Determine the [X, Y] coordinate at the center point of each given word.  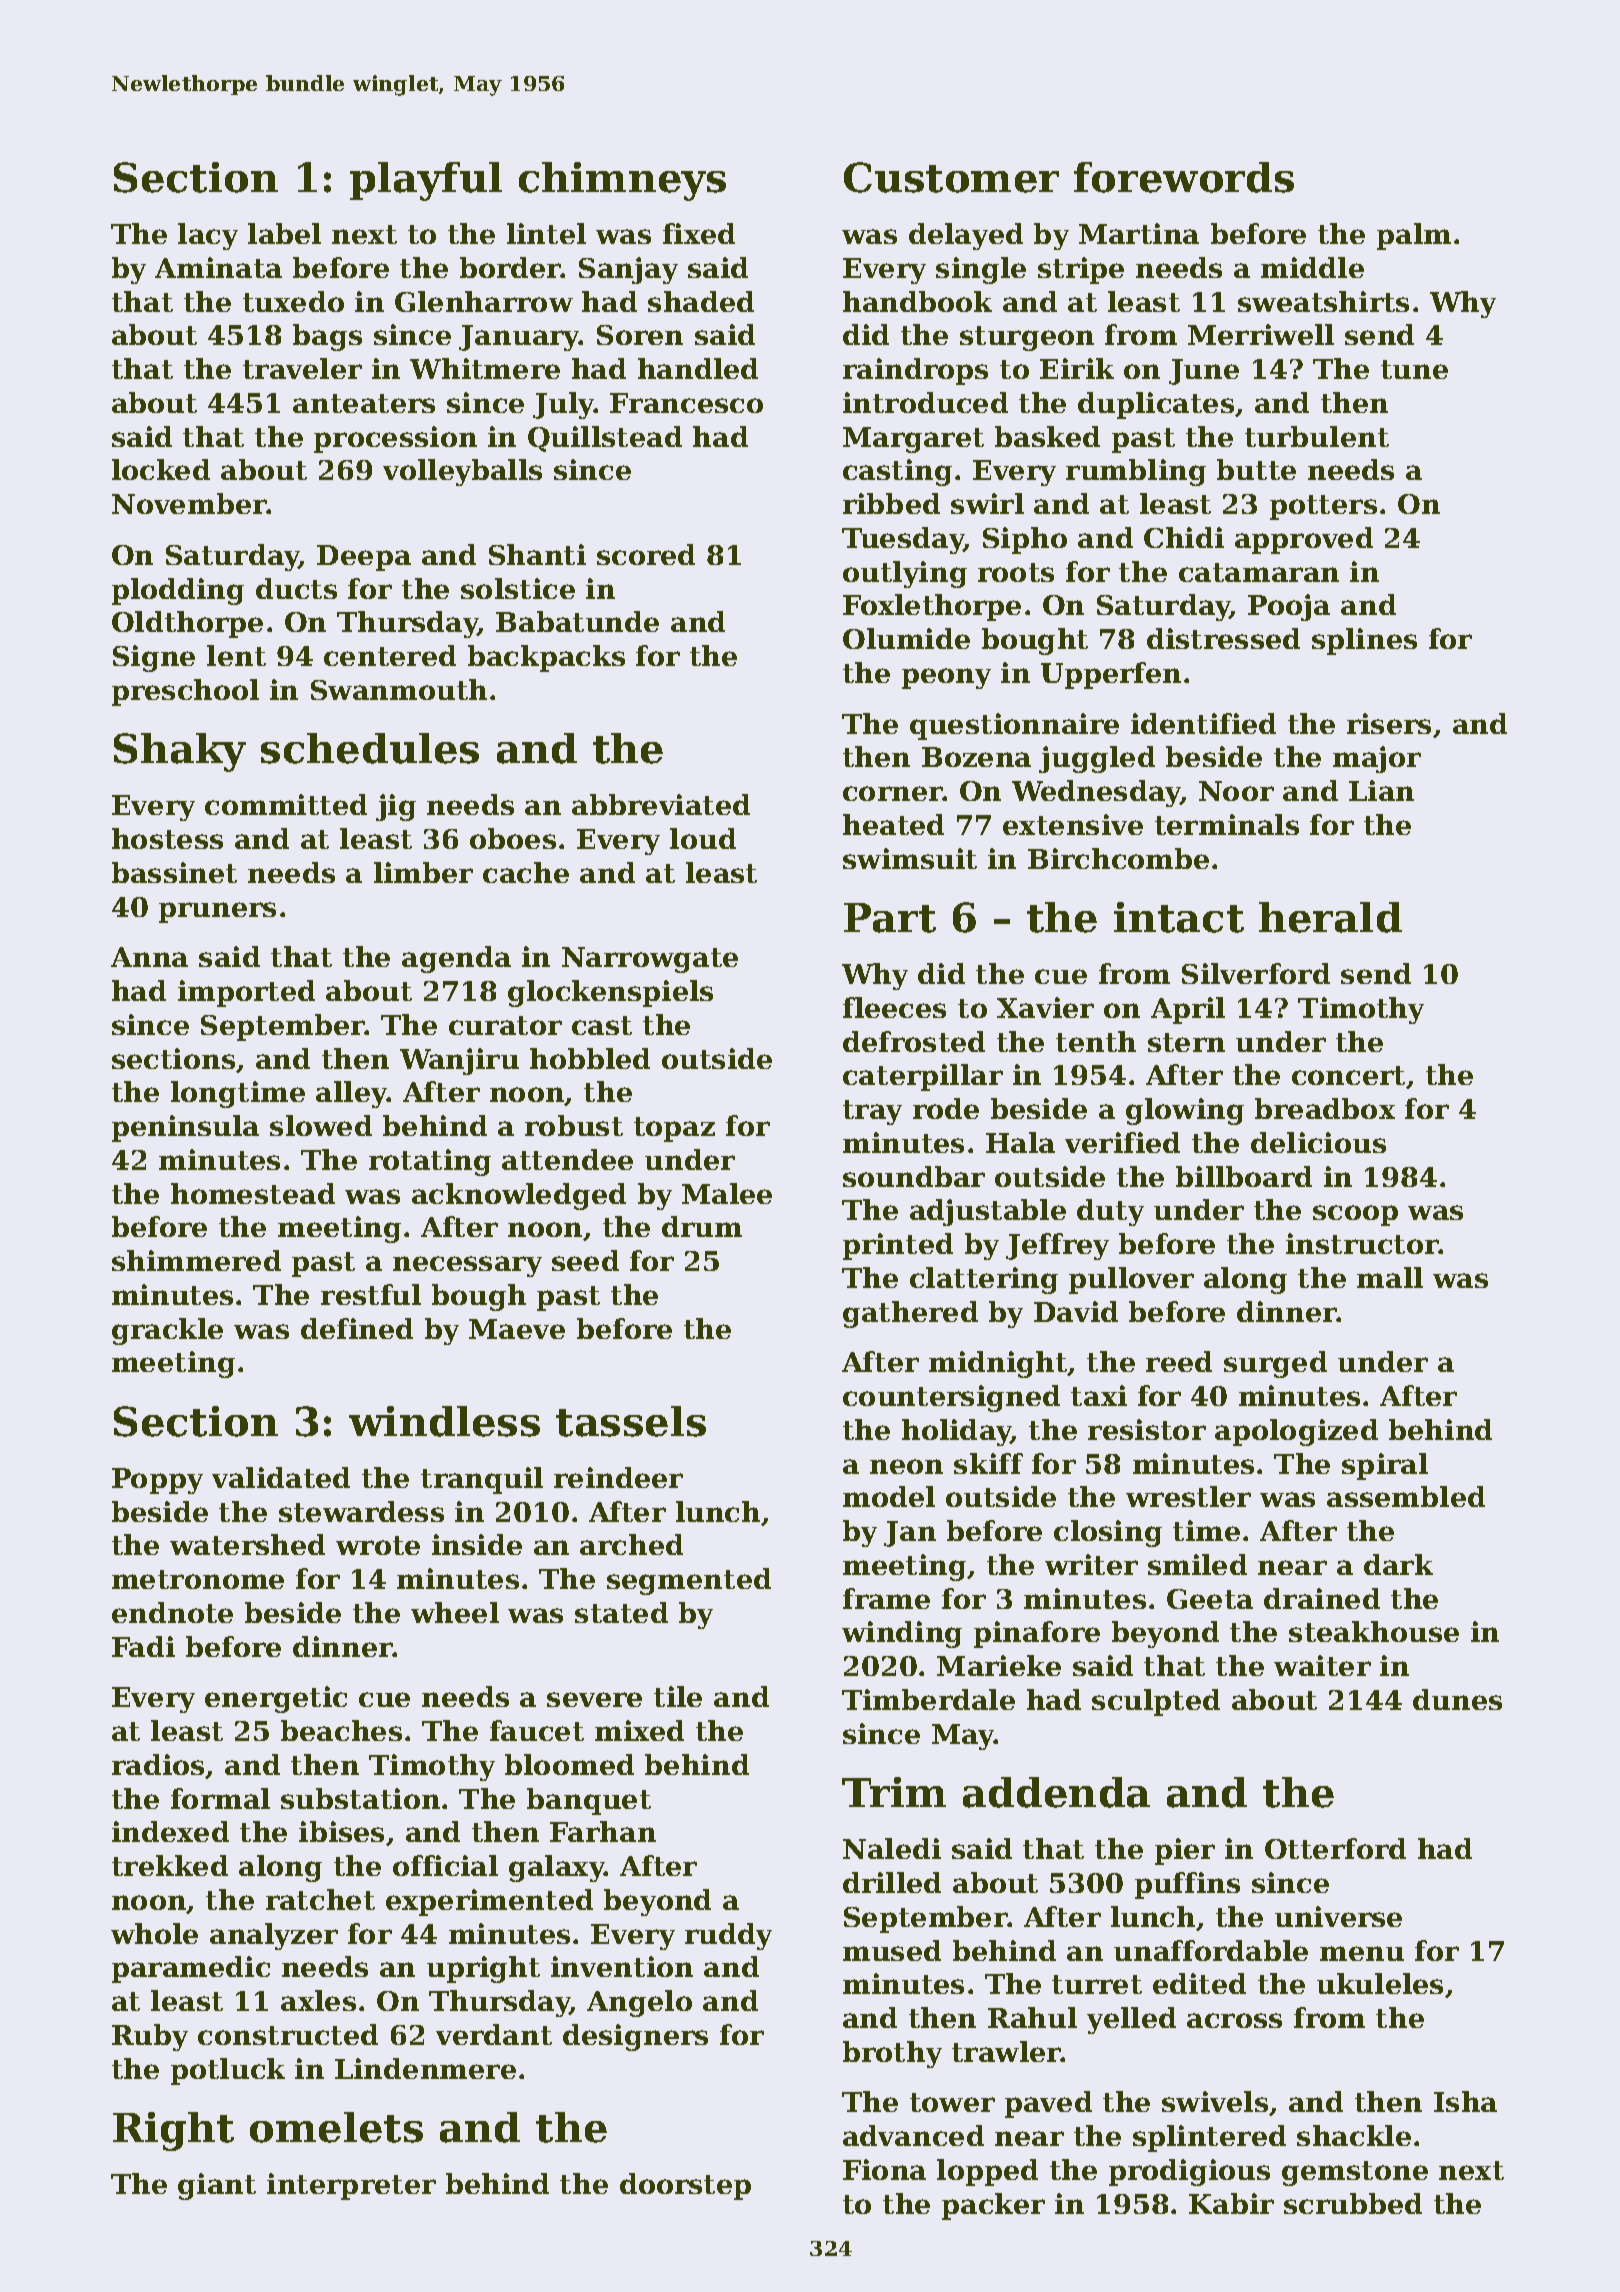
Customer [951, 177]
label [284, 233]
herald [1330, 917]
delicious [1318, 1142]
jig [396, 807]
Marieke [999, 1665]
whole [154, 1933]
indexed [170, 1831]
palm [1414, 236]
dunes [1457, 1699]
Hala [1020, 1142]
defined [357, 1328]
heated [893, 824]
